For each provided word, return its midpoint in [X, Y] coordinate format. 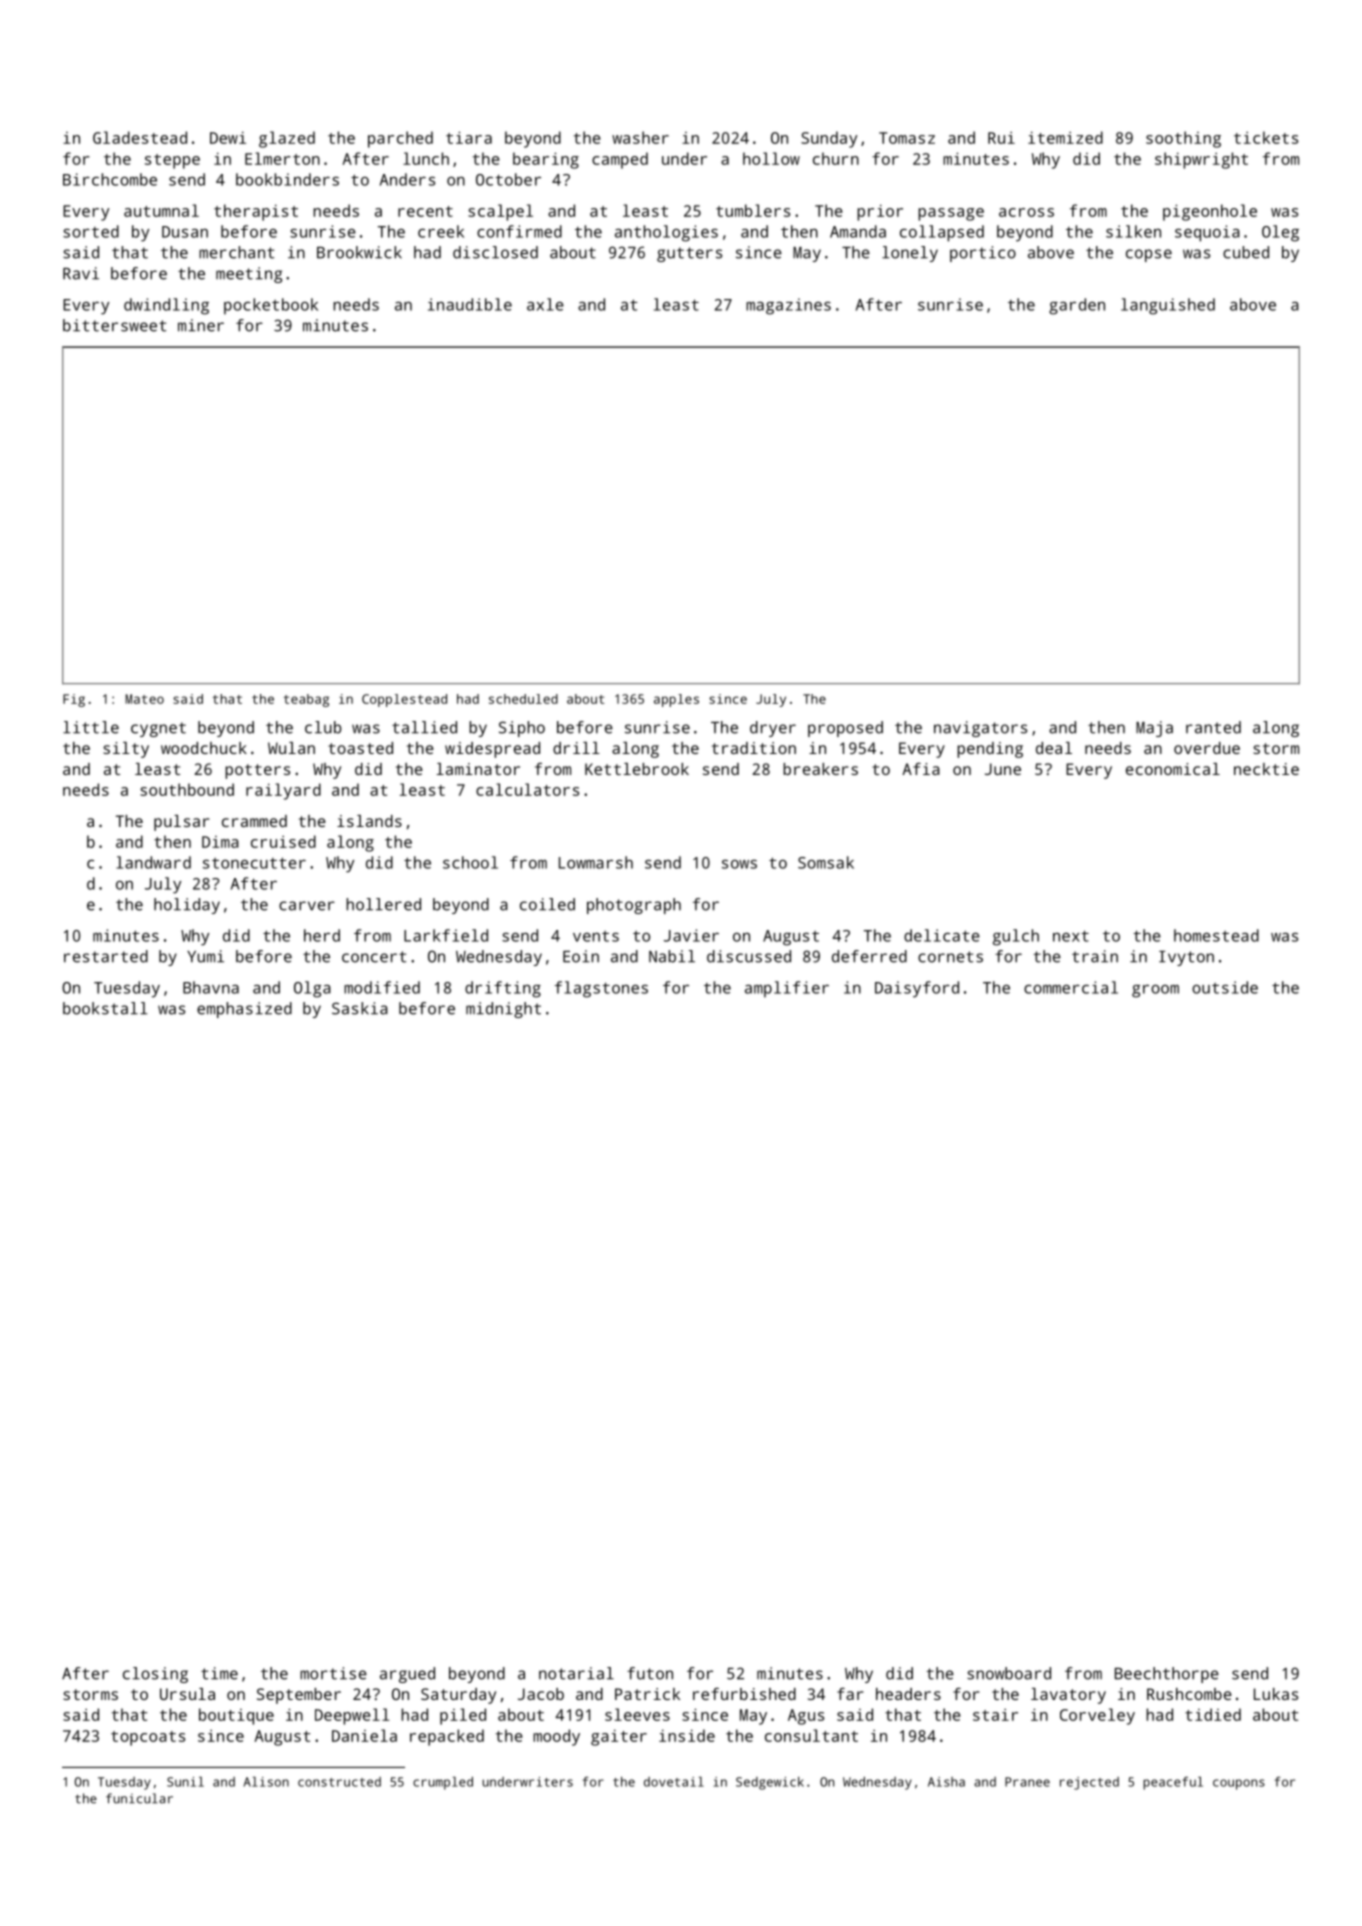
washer [640, 137]
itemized [1065, 137]
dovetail [674, 1782]
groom [1155, 991]
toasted [360, 748]
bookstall [105, 1008]
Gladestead [140, 137]
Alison [266, 1782]
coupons [1239, 1784]
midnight [503, 1010]
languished [1168, 306]
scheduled [523, 699]
